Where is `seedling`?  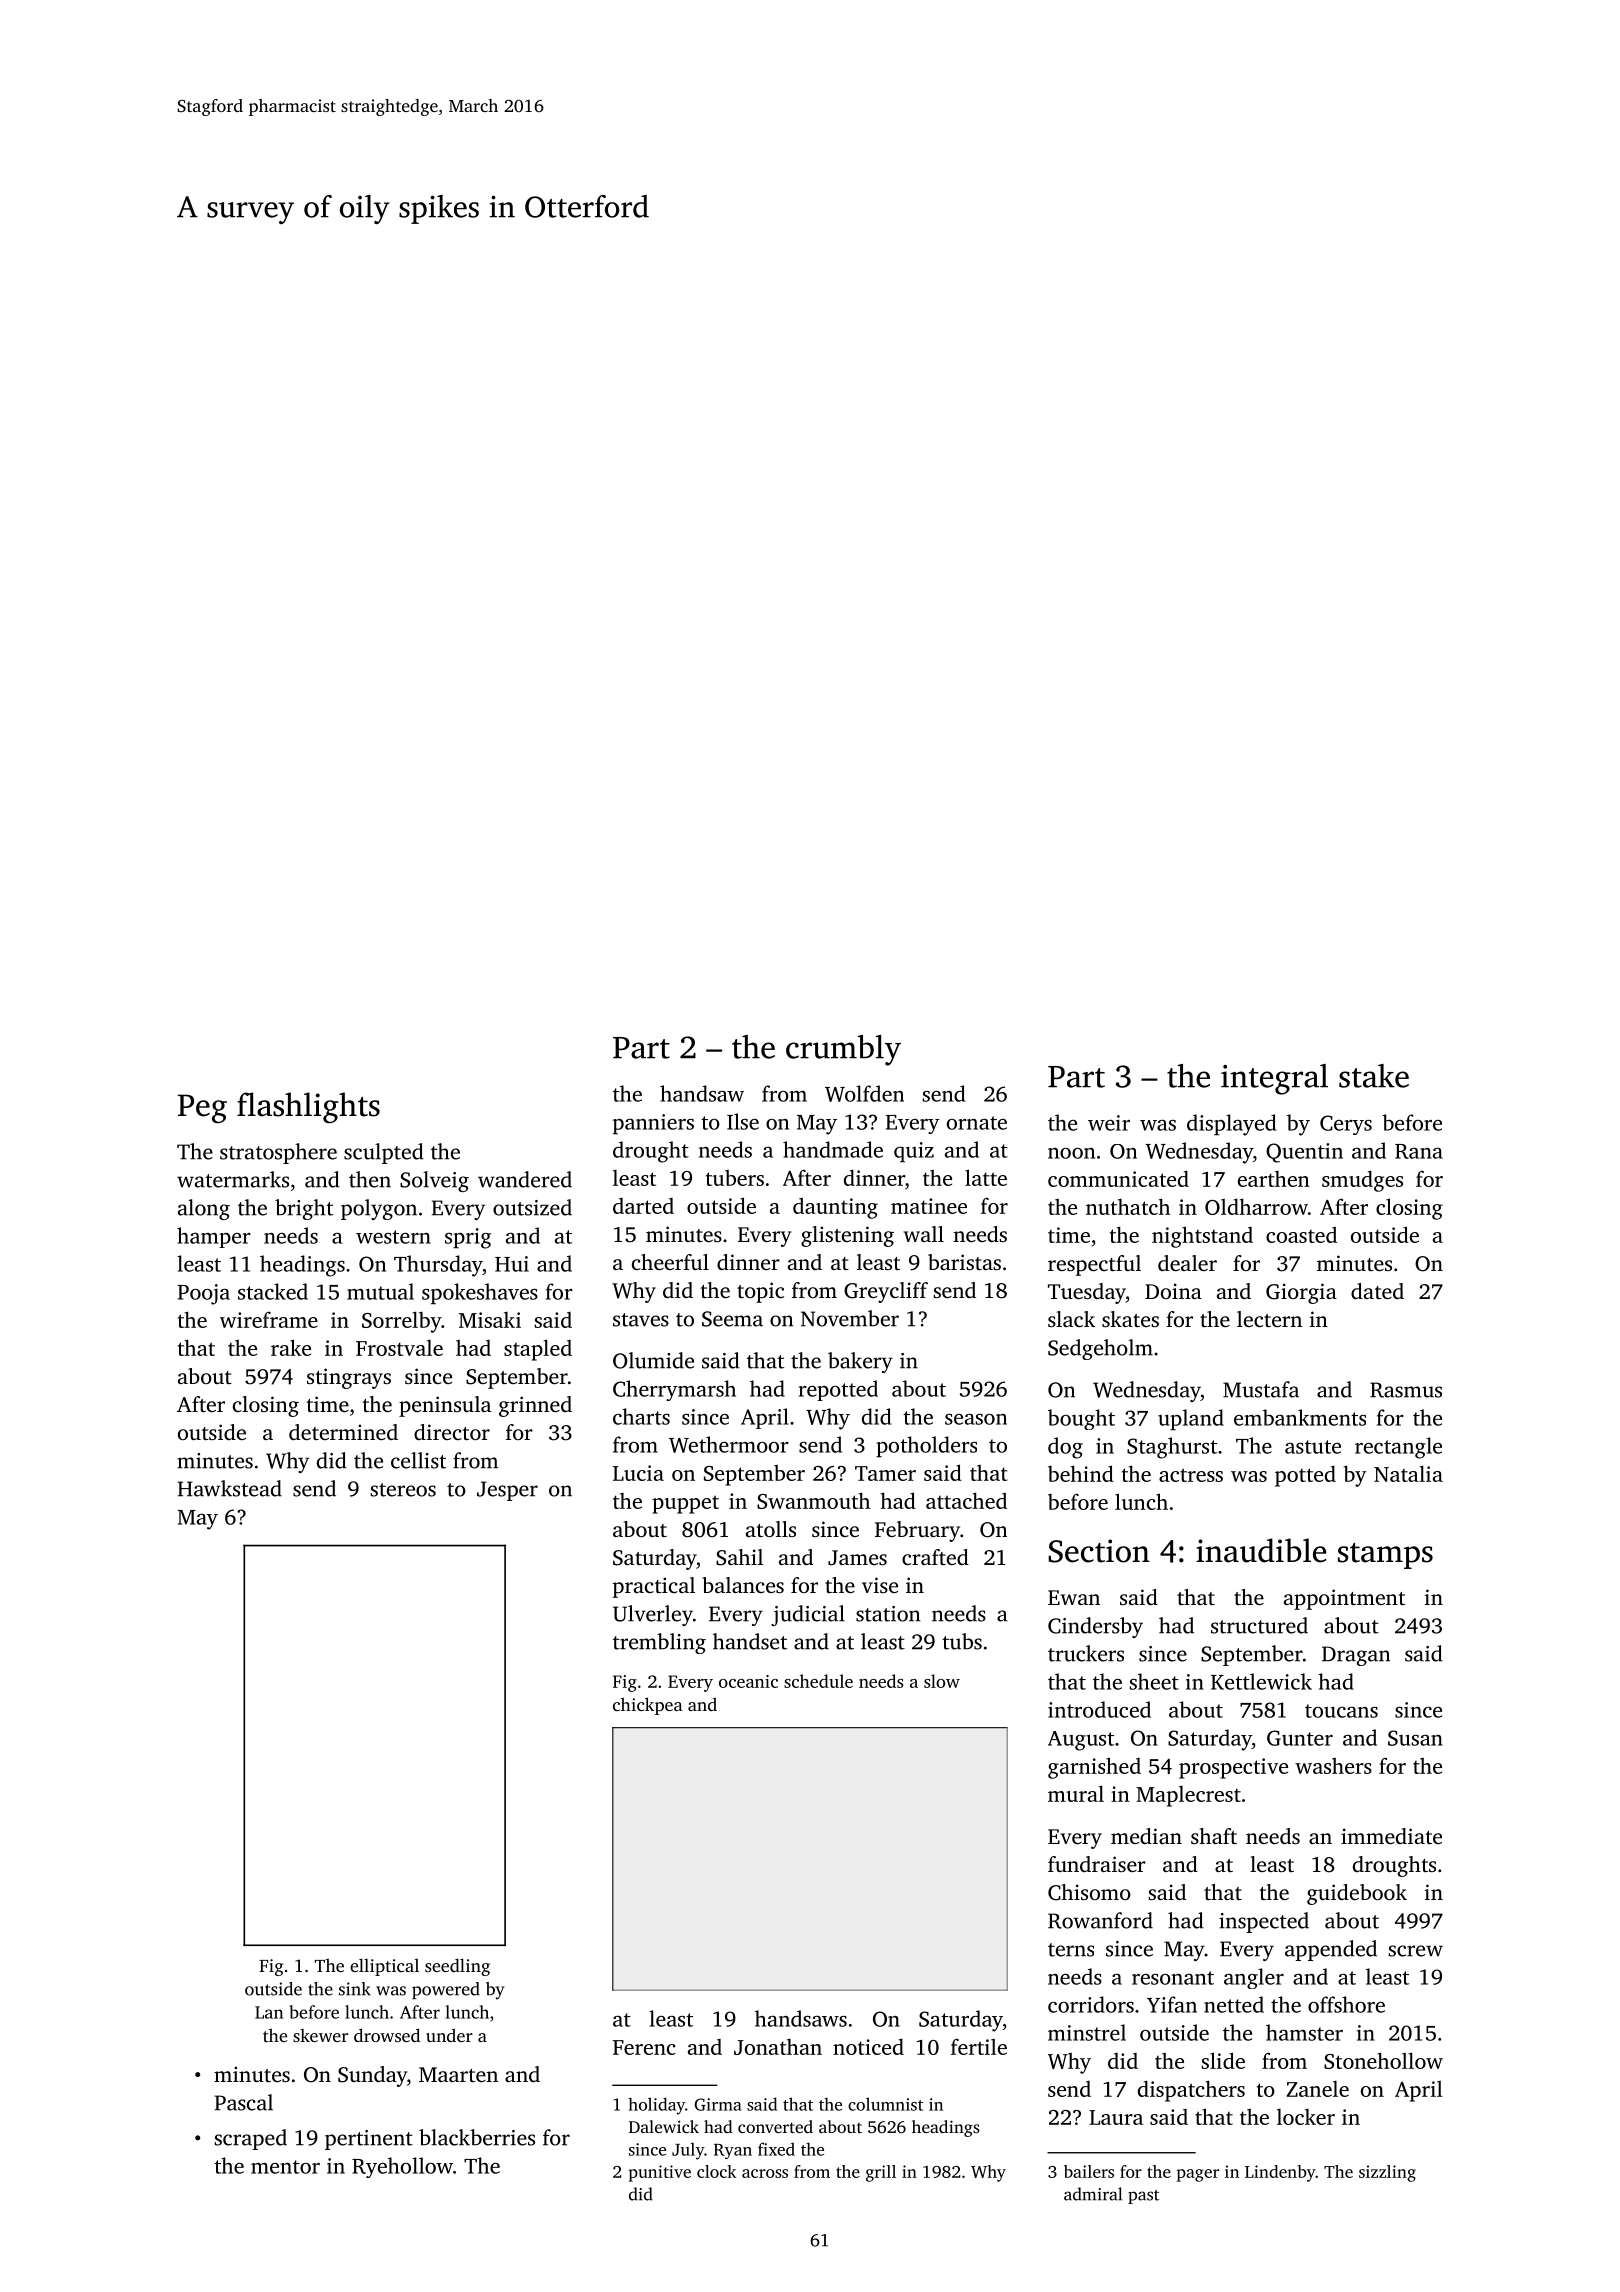
seedling is located at coordinates (457, 1967).
